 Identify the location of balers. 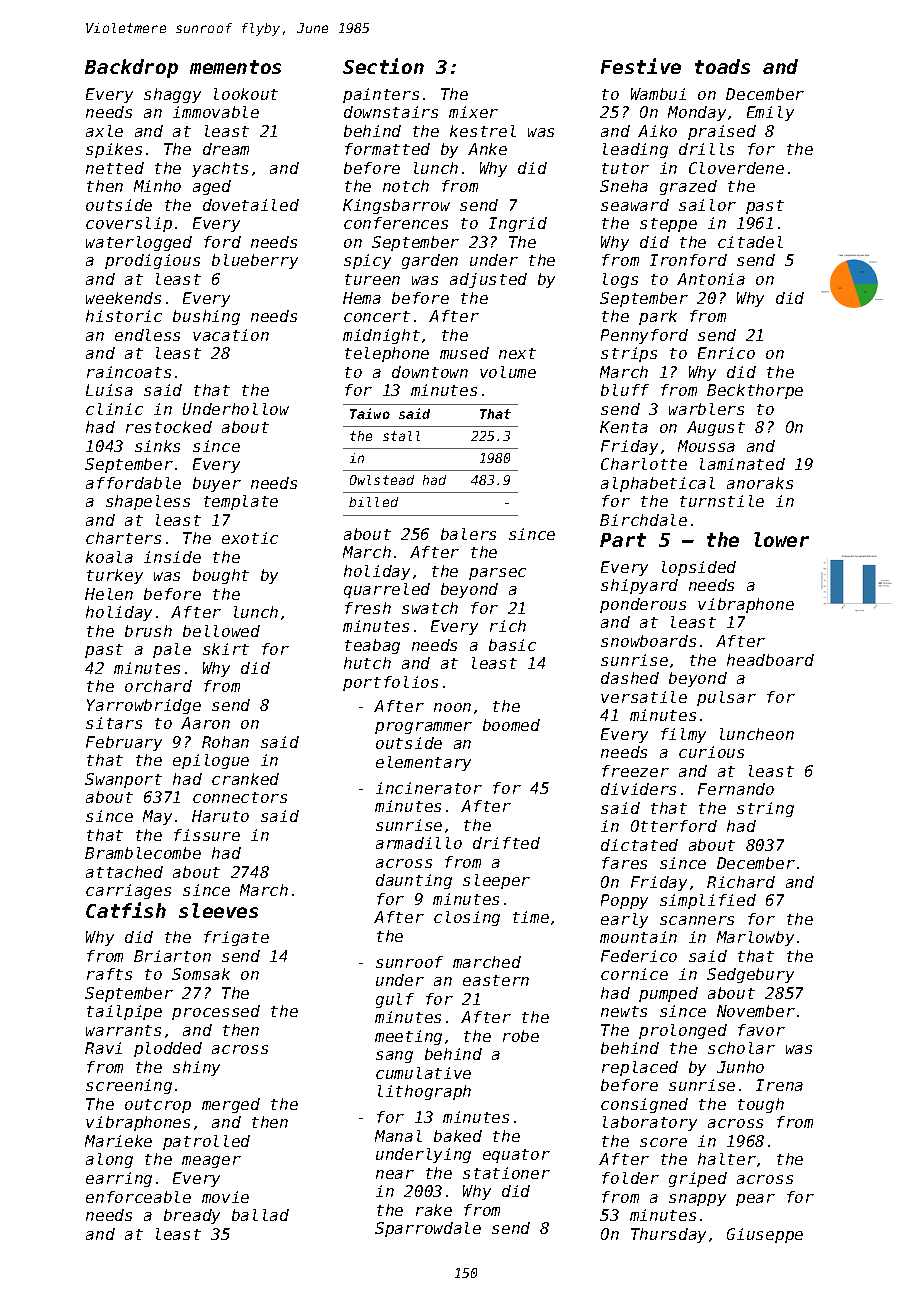
(468, 534).
